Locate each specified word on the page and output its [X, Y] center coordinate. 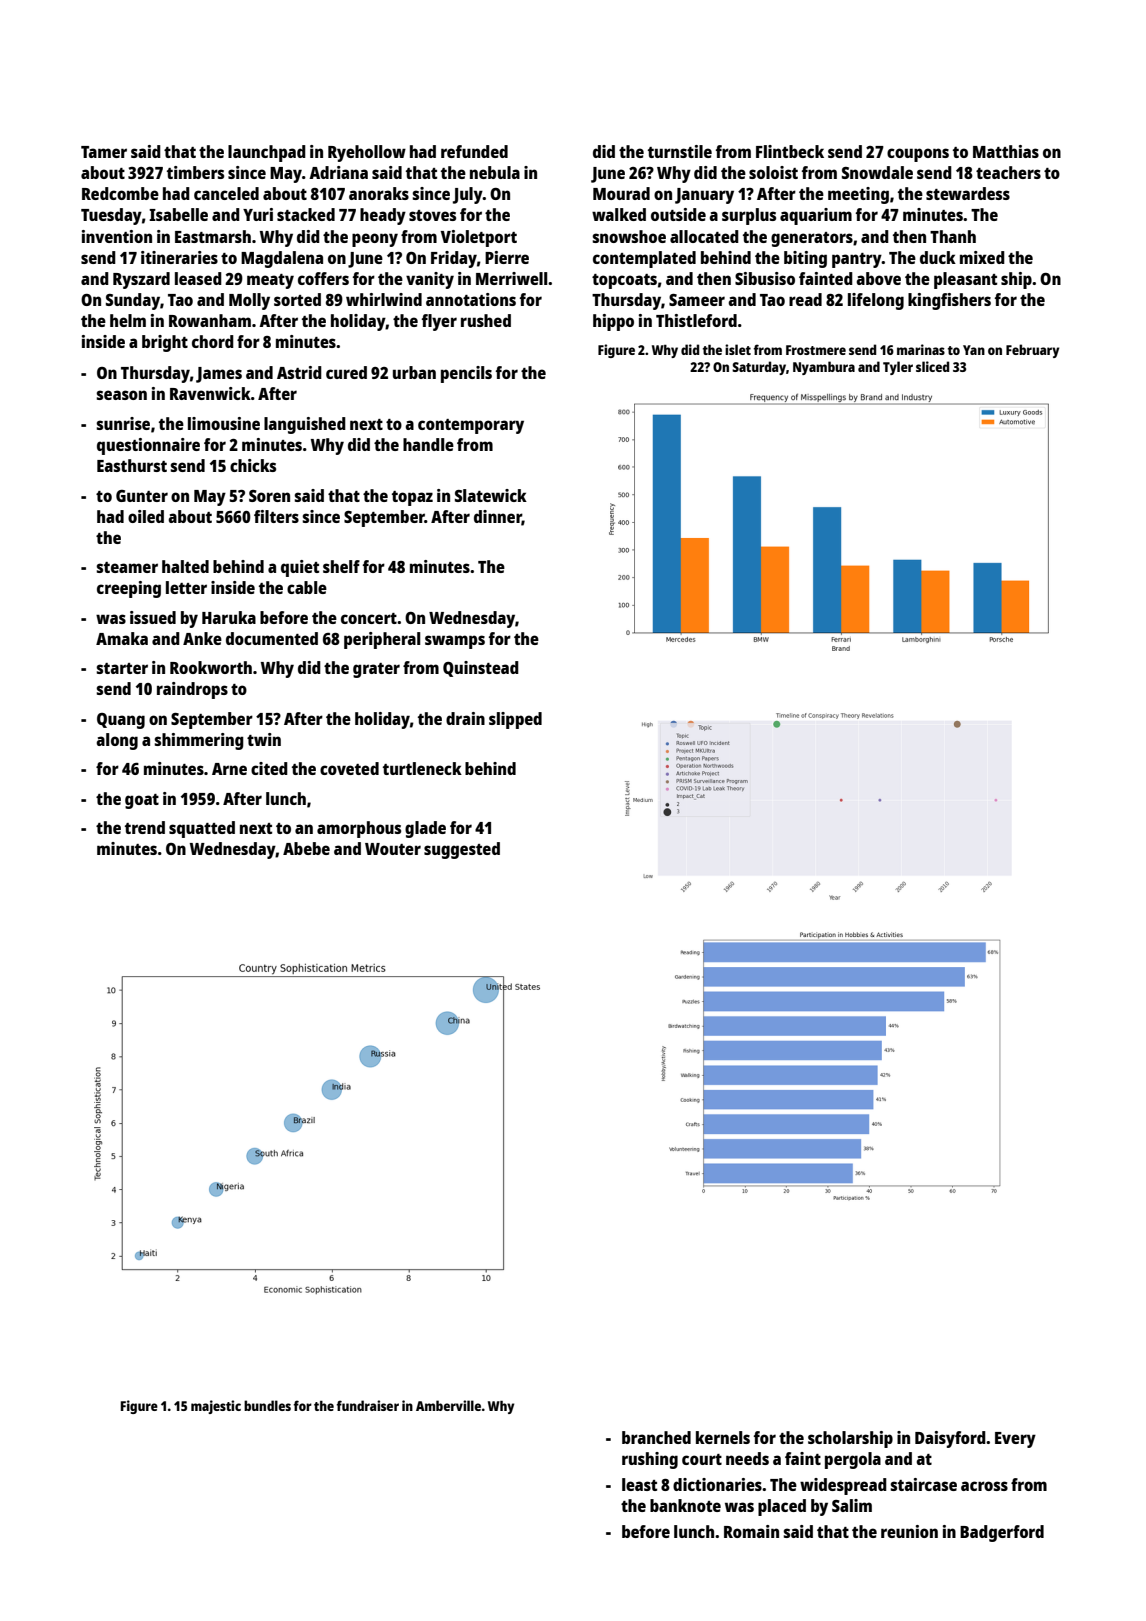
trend [145, 827]
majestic [216, 1407]
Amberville [448, 1405]
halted [185, 566]
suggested [462, 850]
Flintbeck [790, 151]
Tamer [104, 152]
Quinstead [481, 669]
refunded [474, 151]
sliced [932, 366]
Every [1015, 1440]
